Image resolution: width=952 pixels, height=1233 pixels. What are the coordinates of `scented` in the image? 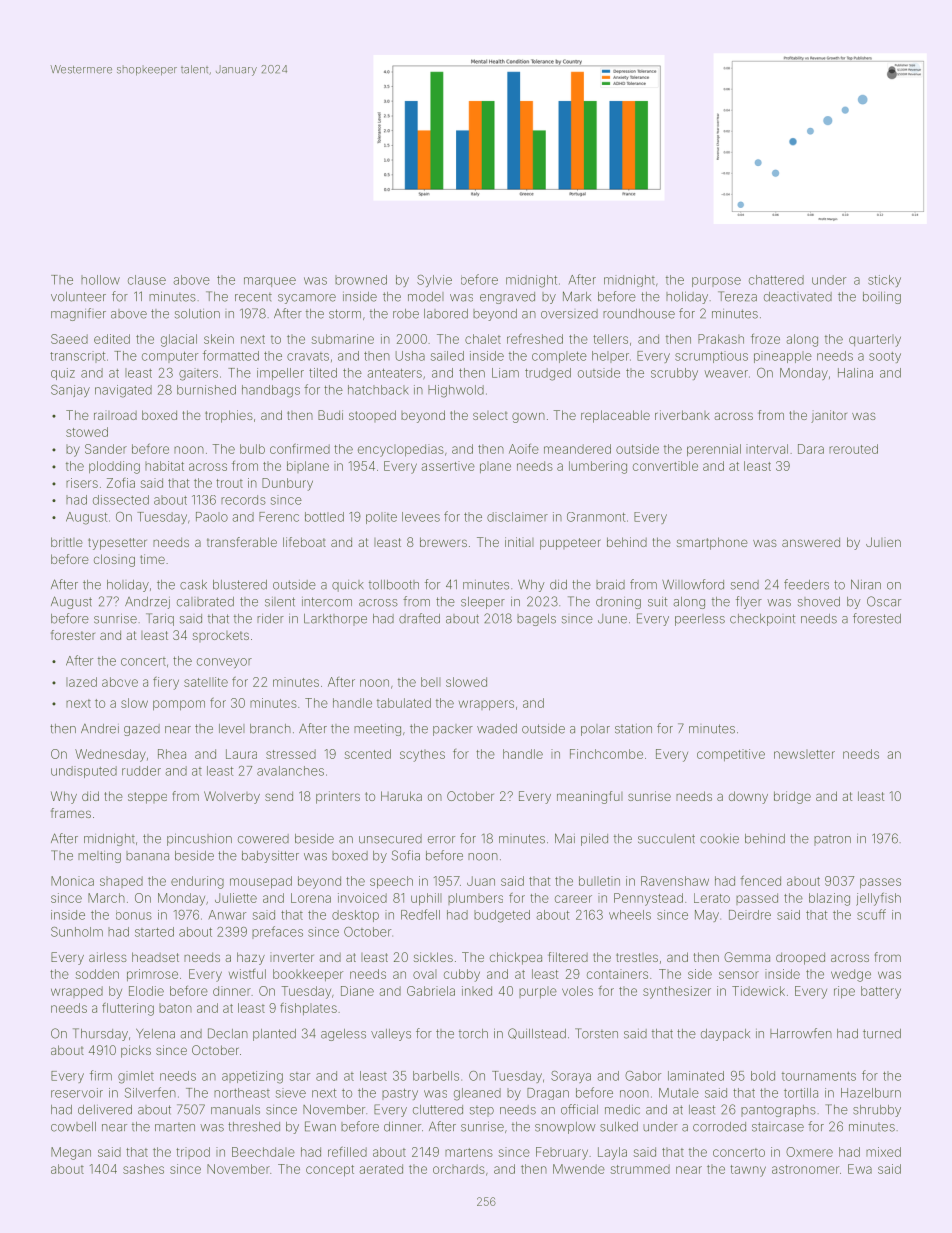 It's located at (367, 754).
